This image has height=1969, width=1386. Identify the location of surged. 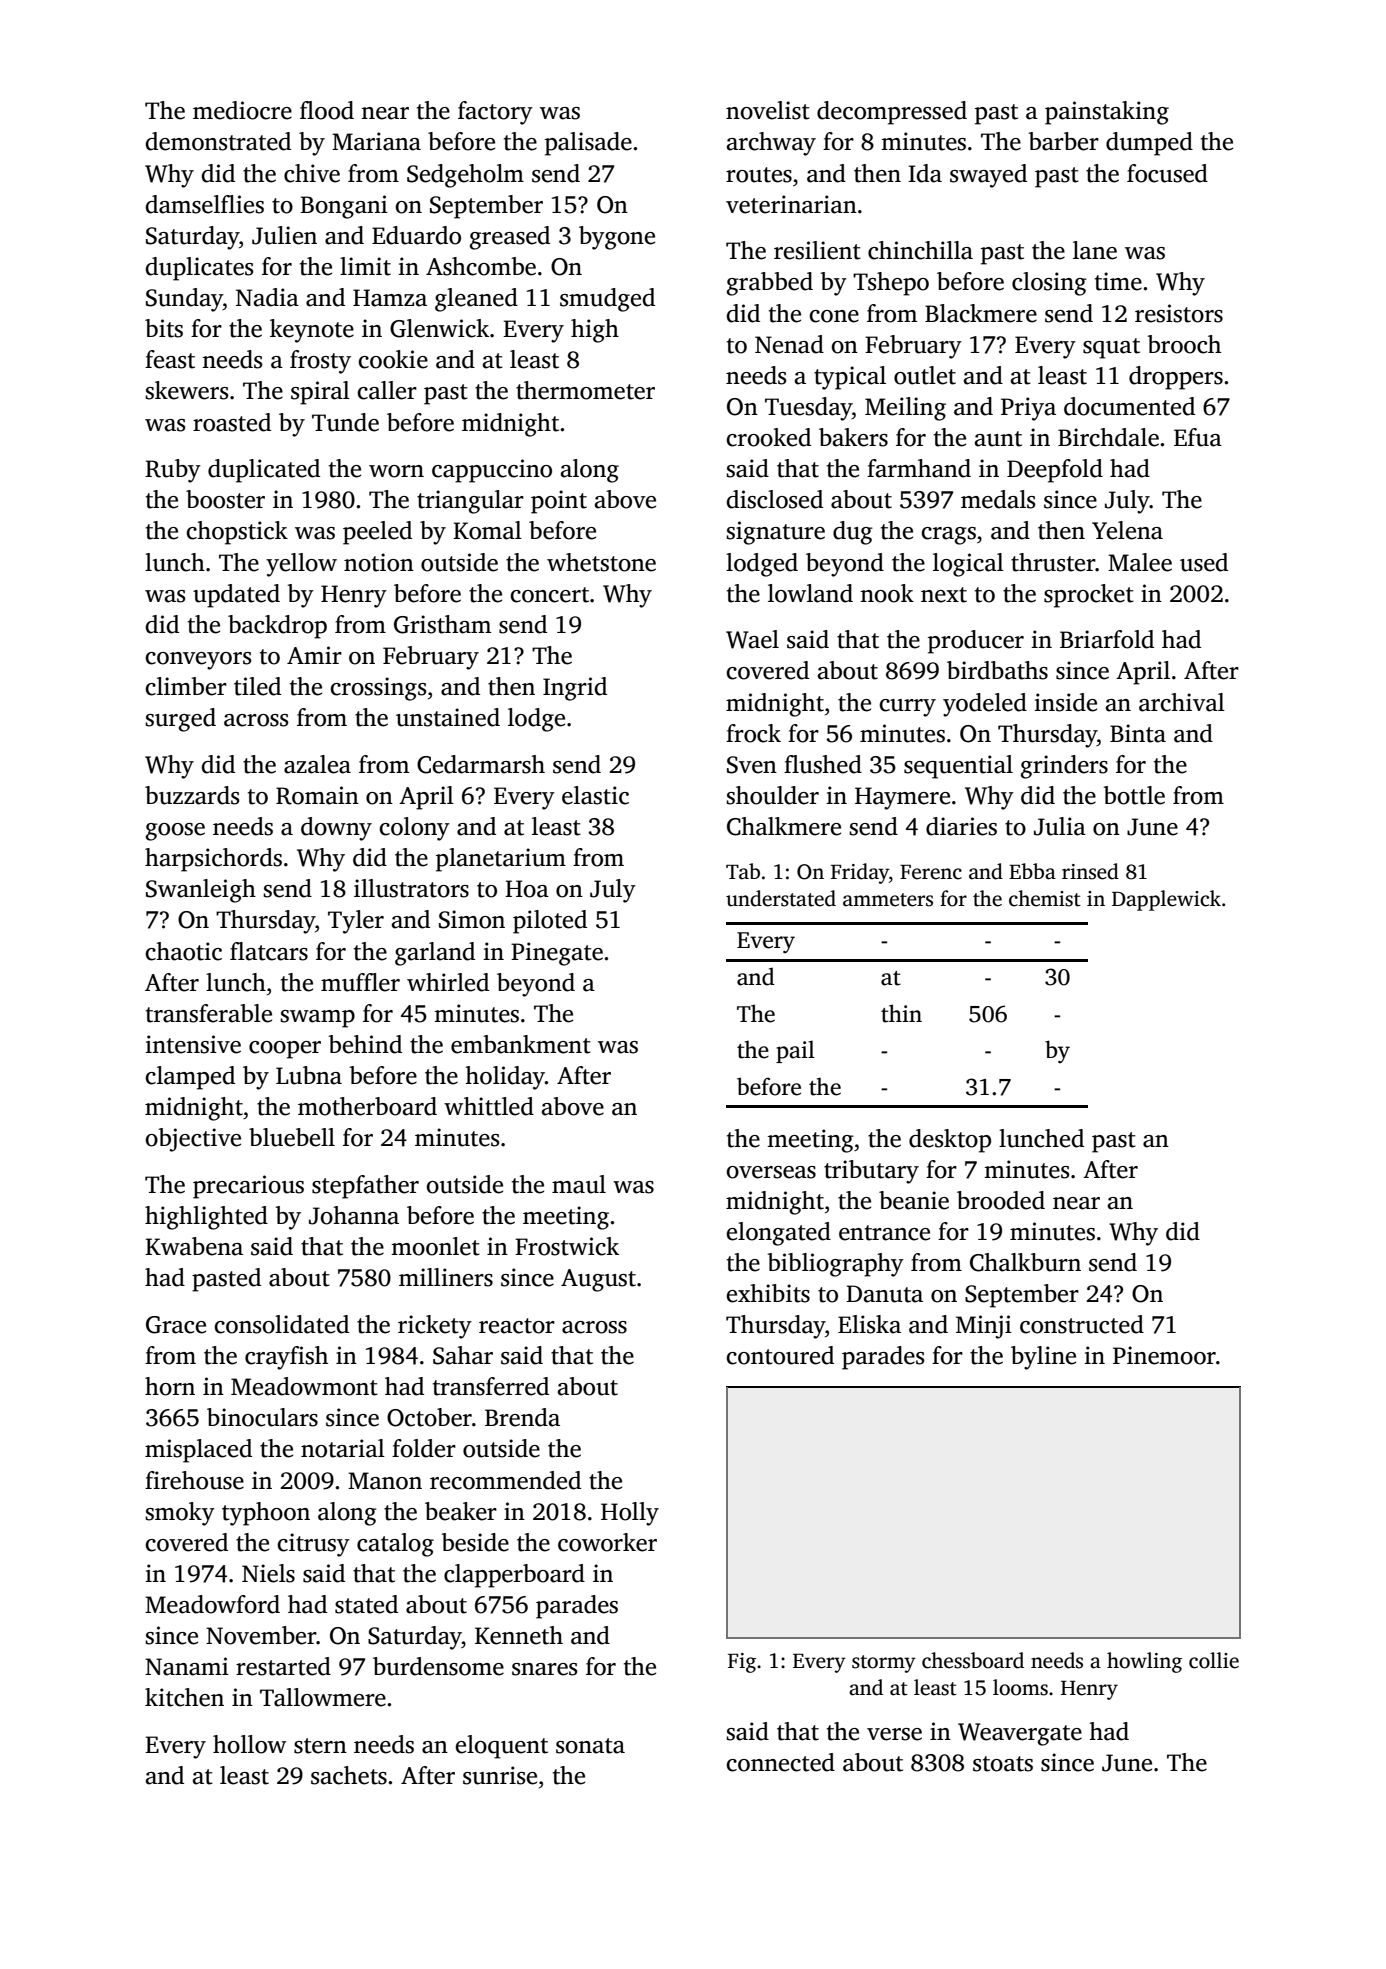
(180, 720).
